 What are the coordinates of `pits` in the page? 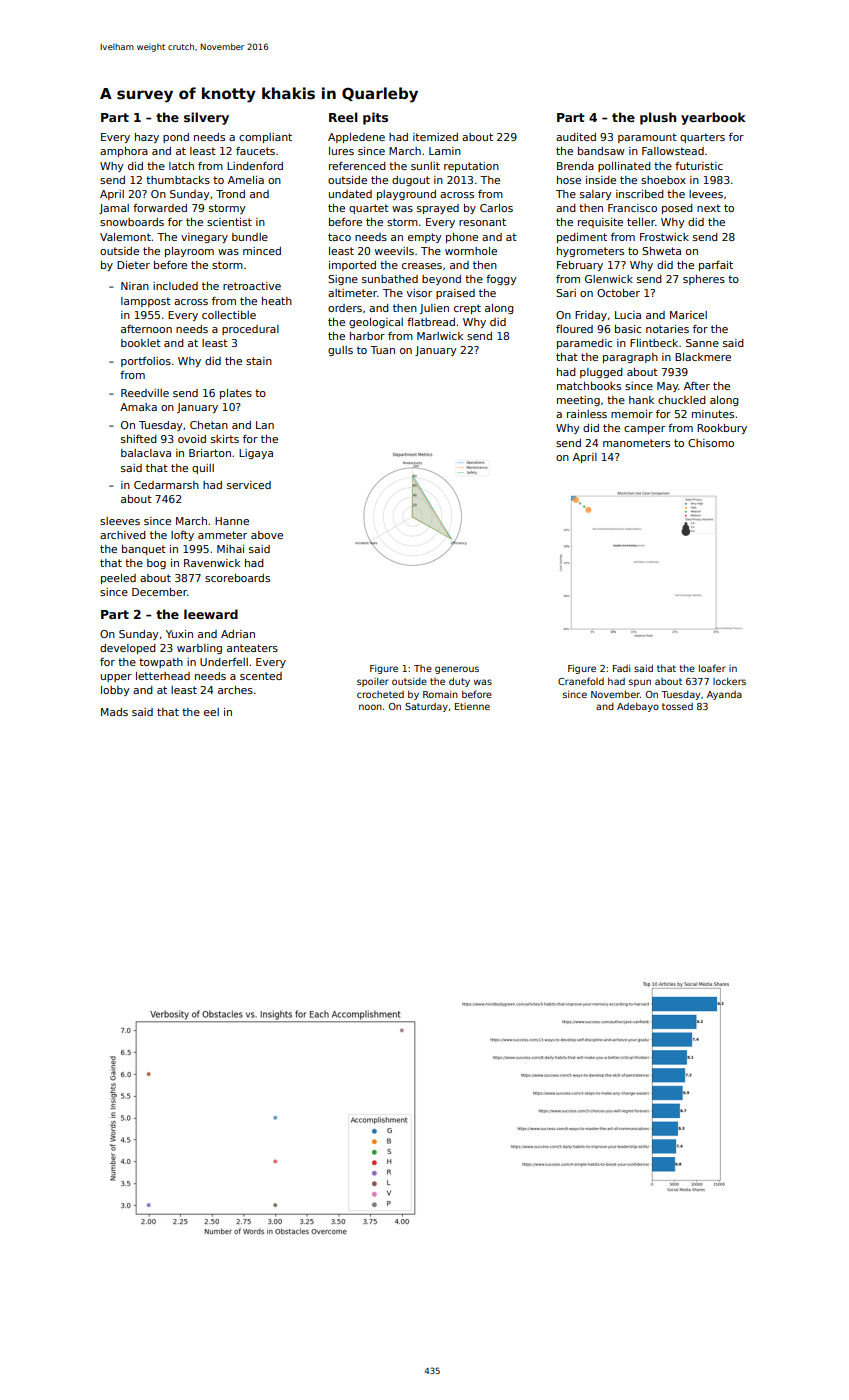 It's located at (375, 118).
